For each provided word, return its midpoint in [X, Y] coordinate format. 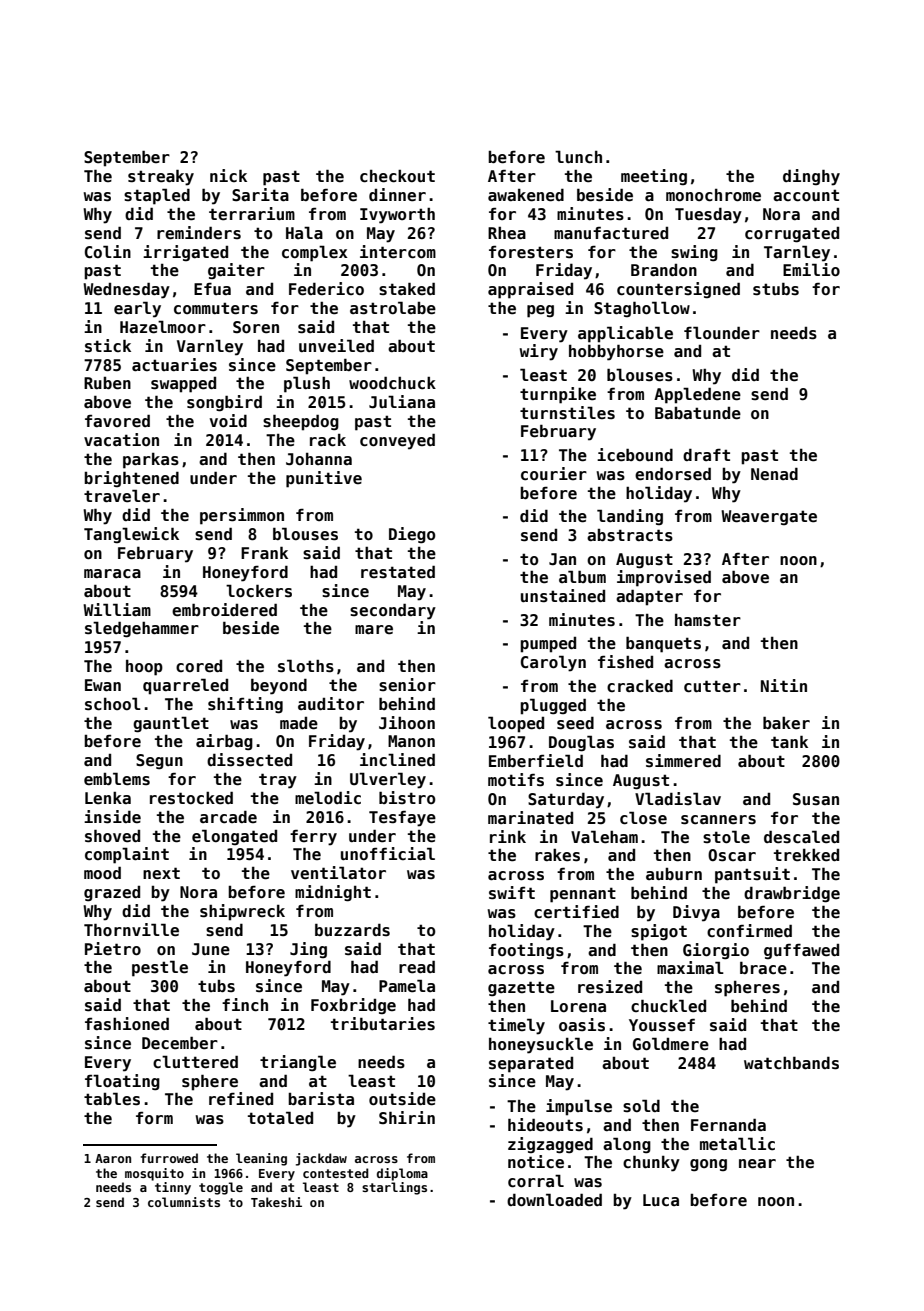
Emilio [811, 270]
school [113, 704]
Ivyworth [397, 216]
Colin [108, 251]
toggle [221, 1188]
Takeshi [276, 1202]
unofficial [388, 853]
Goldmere [671, 1044]
